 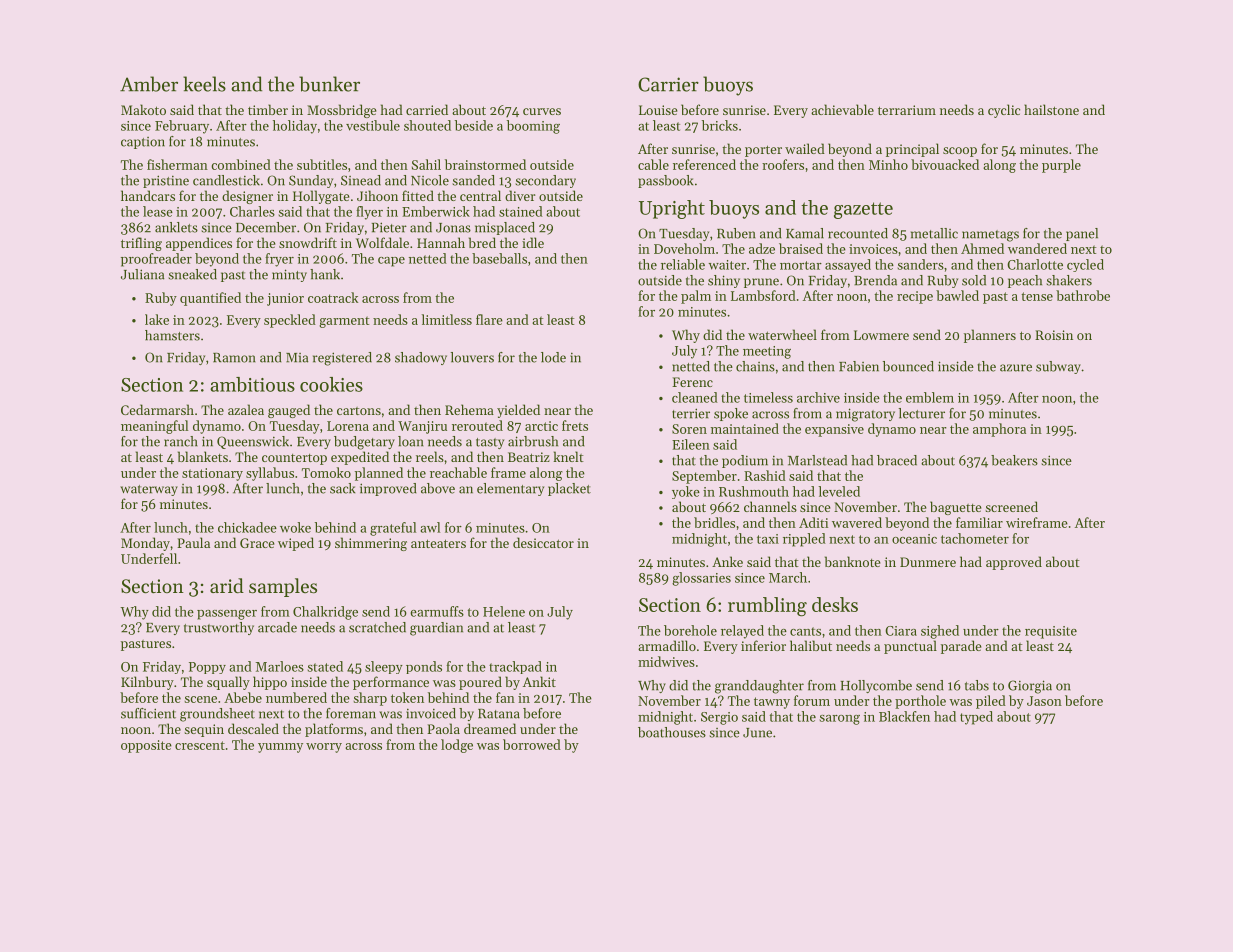 I want to click on keels, so click(x=204, y=84).
